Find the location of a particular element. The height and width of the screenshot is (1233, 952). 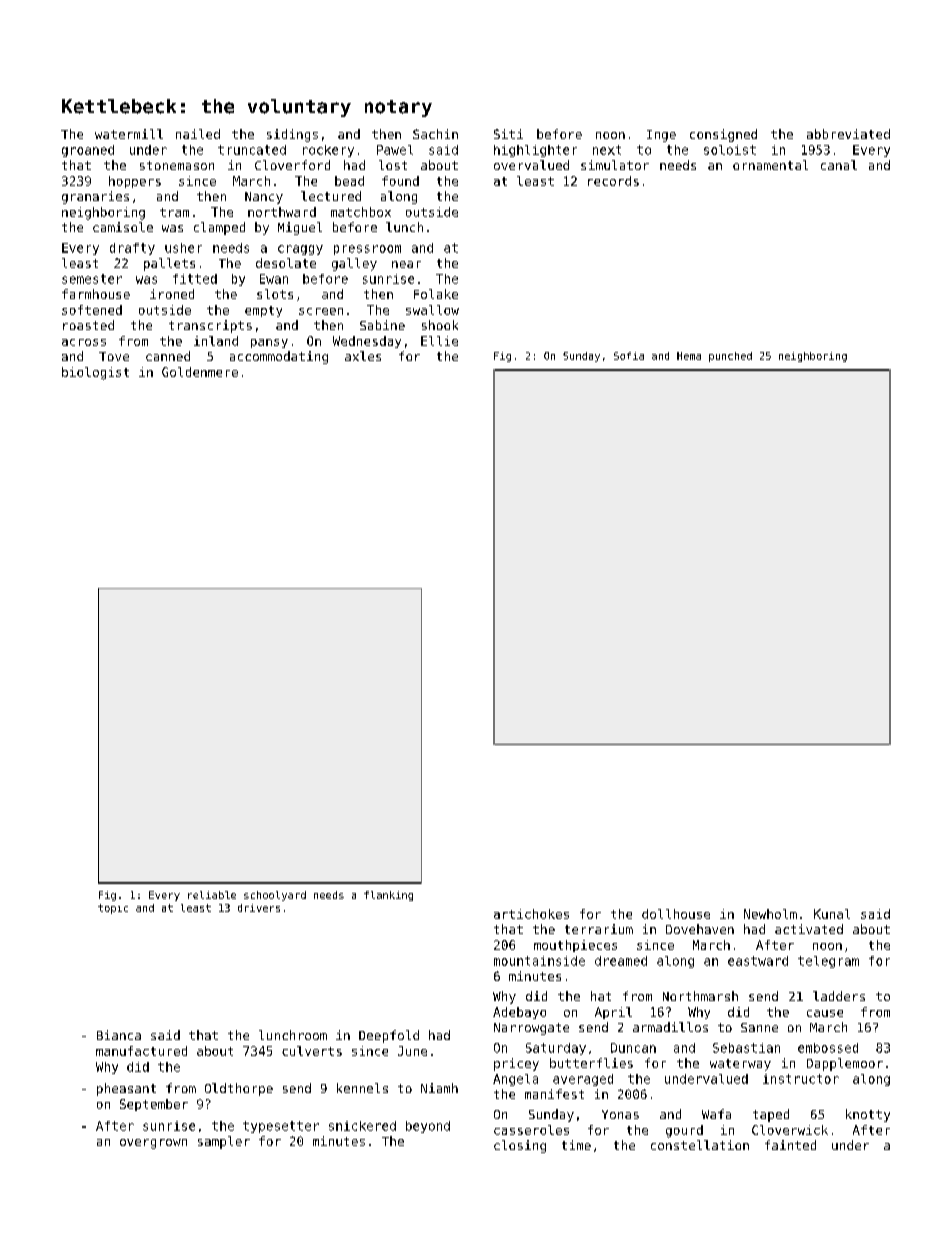

constellation is located at coordinates (700, 1145).
